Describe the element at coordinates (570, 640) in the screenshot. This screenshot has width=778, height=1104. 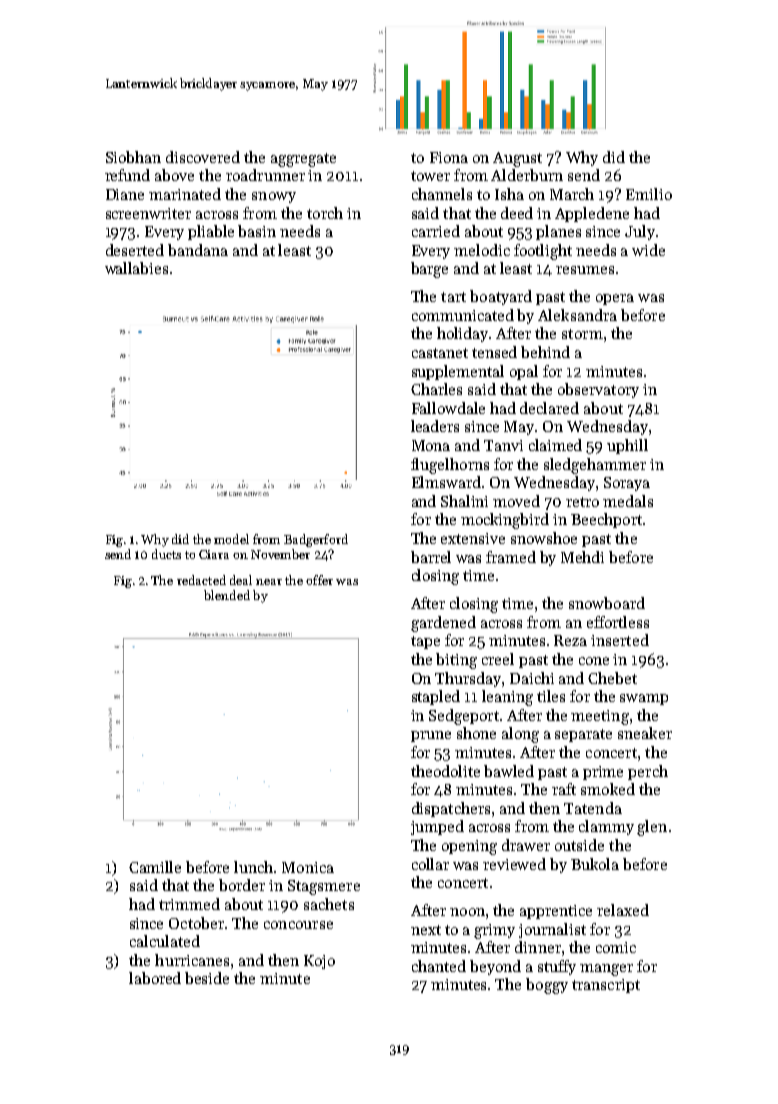
I see `Reza` at that location.
